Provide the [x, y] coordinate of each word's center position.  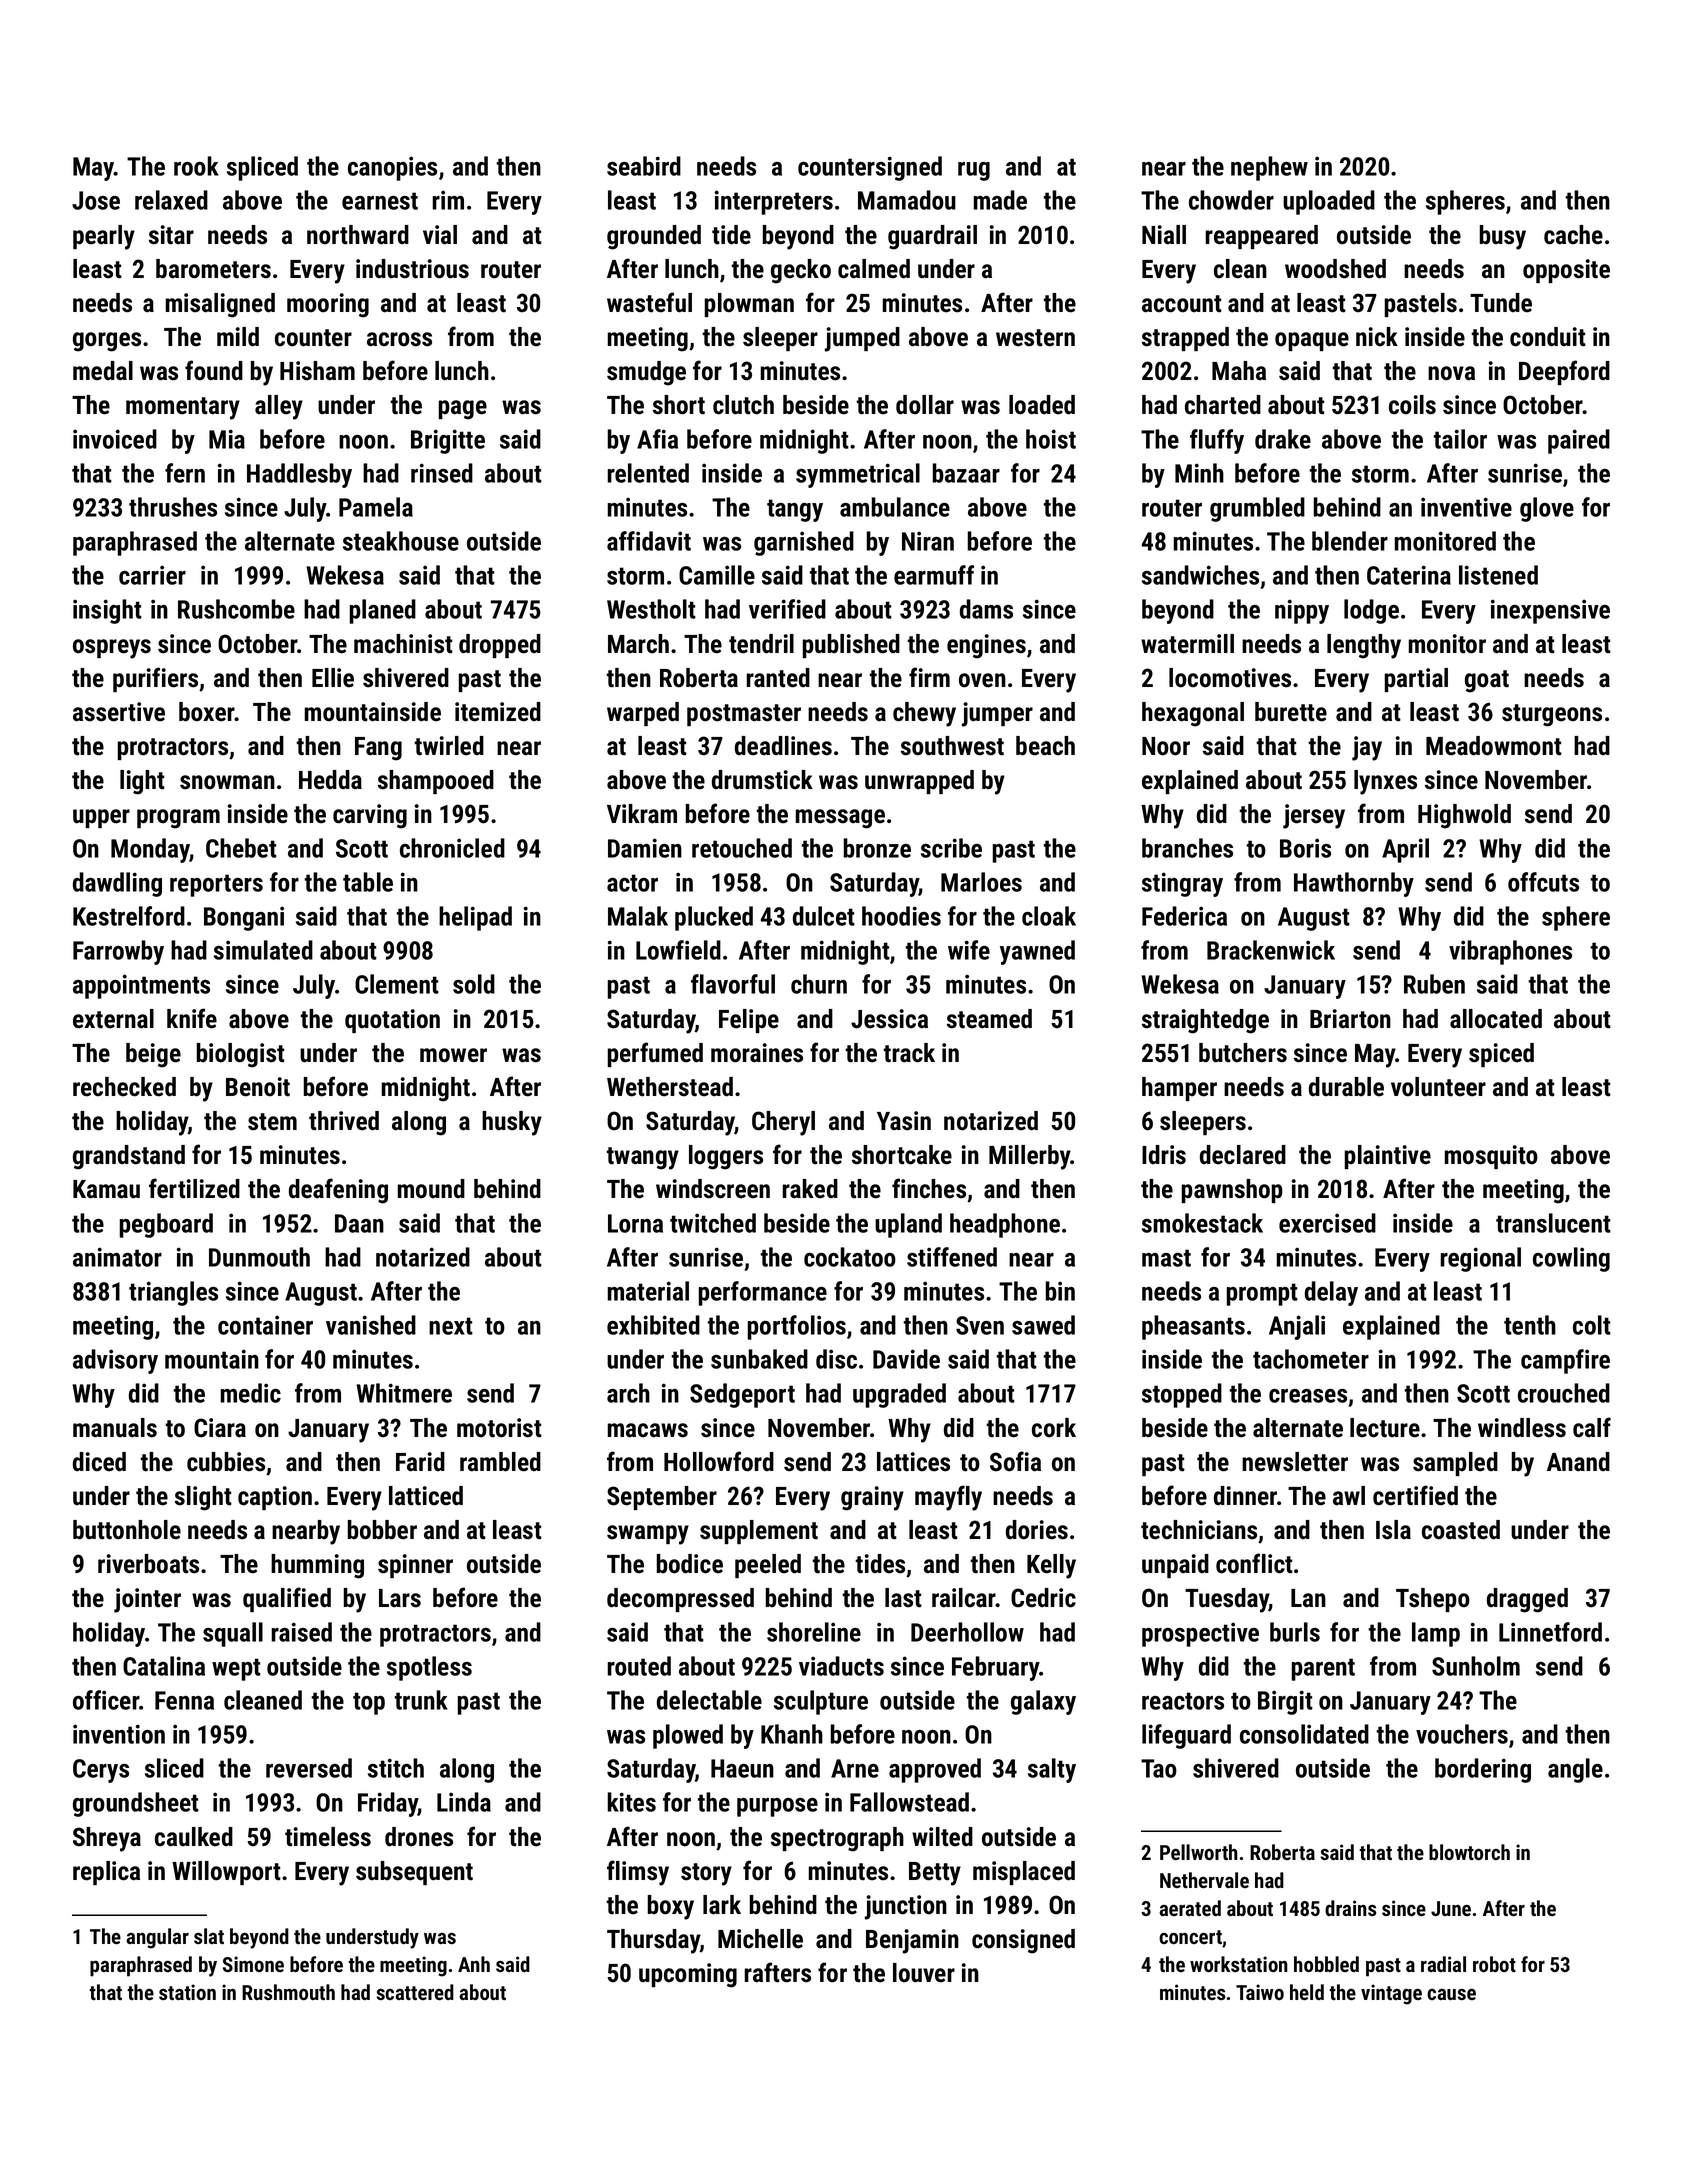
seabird [644, 166]
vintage [1391, 1994]
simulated [263, 950]
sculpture [821, 1702]
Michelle [760, 1939]
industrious [412, 269]
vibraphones [1510, 952]
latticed [426, 1496]
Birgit [1285, 1702]
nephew [1269, 168]
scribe [951, 848]
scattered [415, 1992]
